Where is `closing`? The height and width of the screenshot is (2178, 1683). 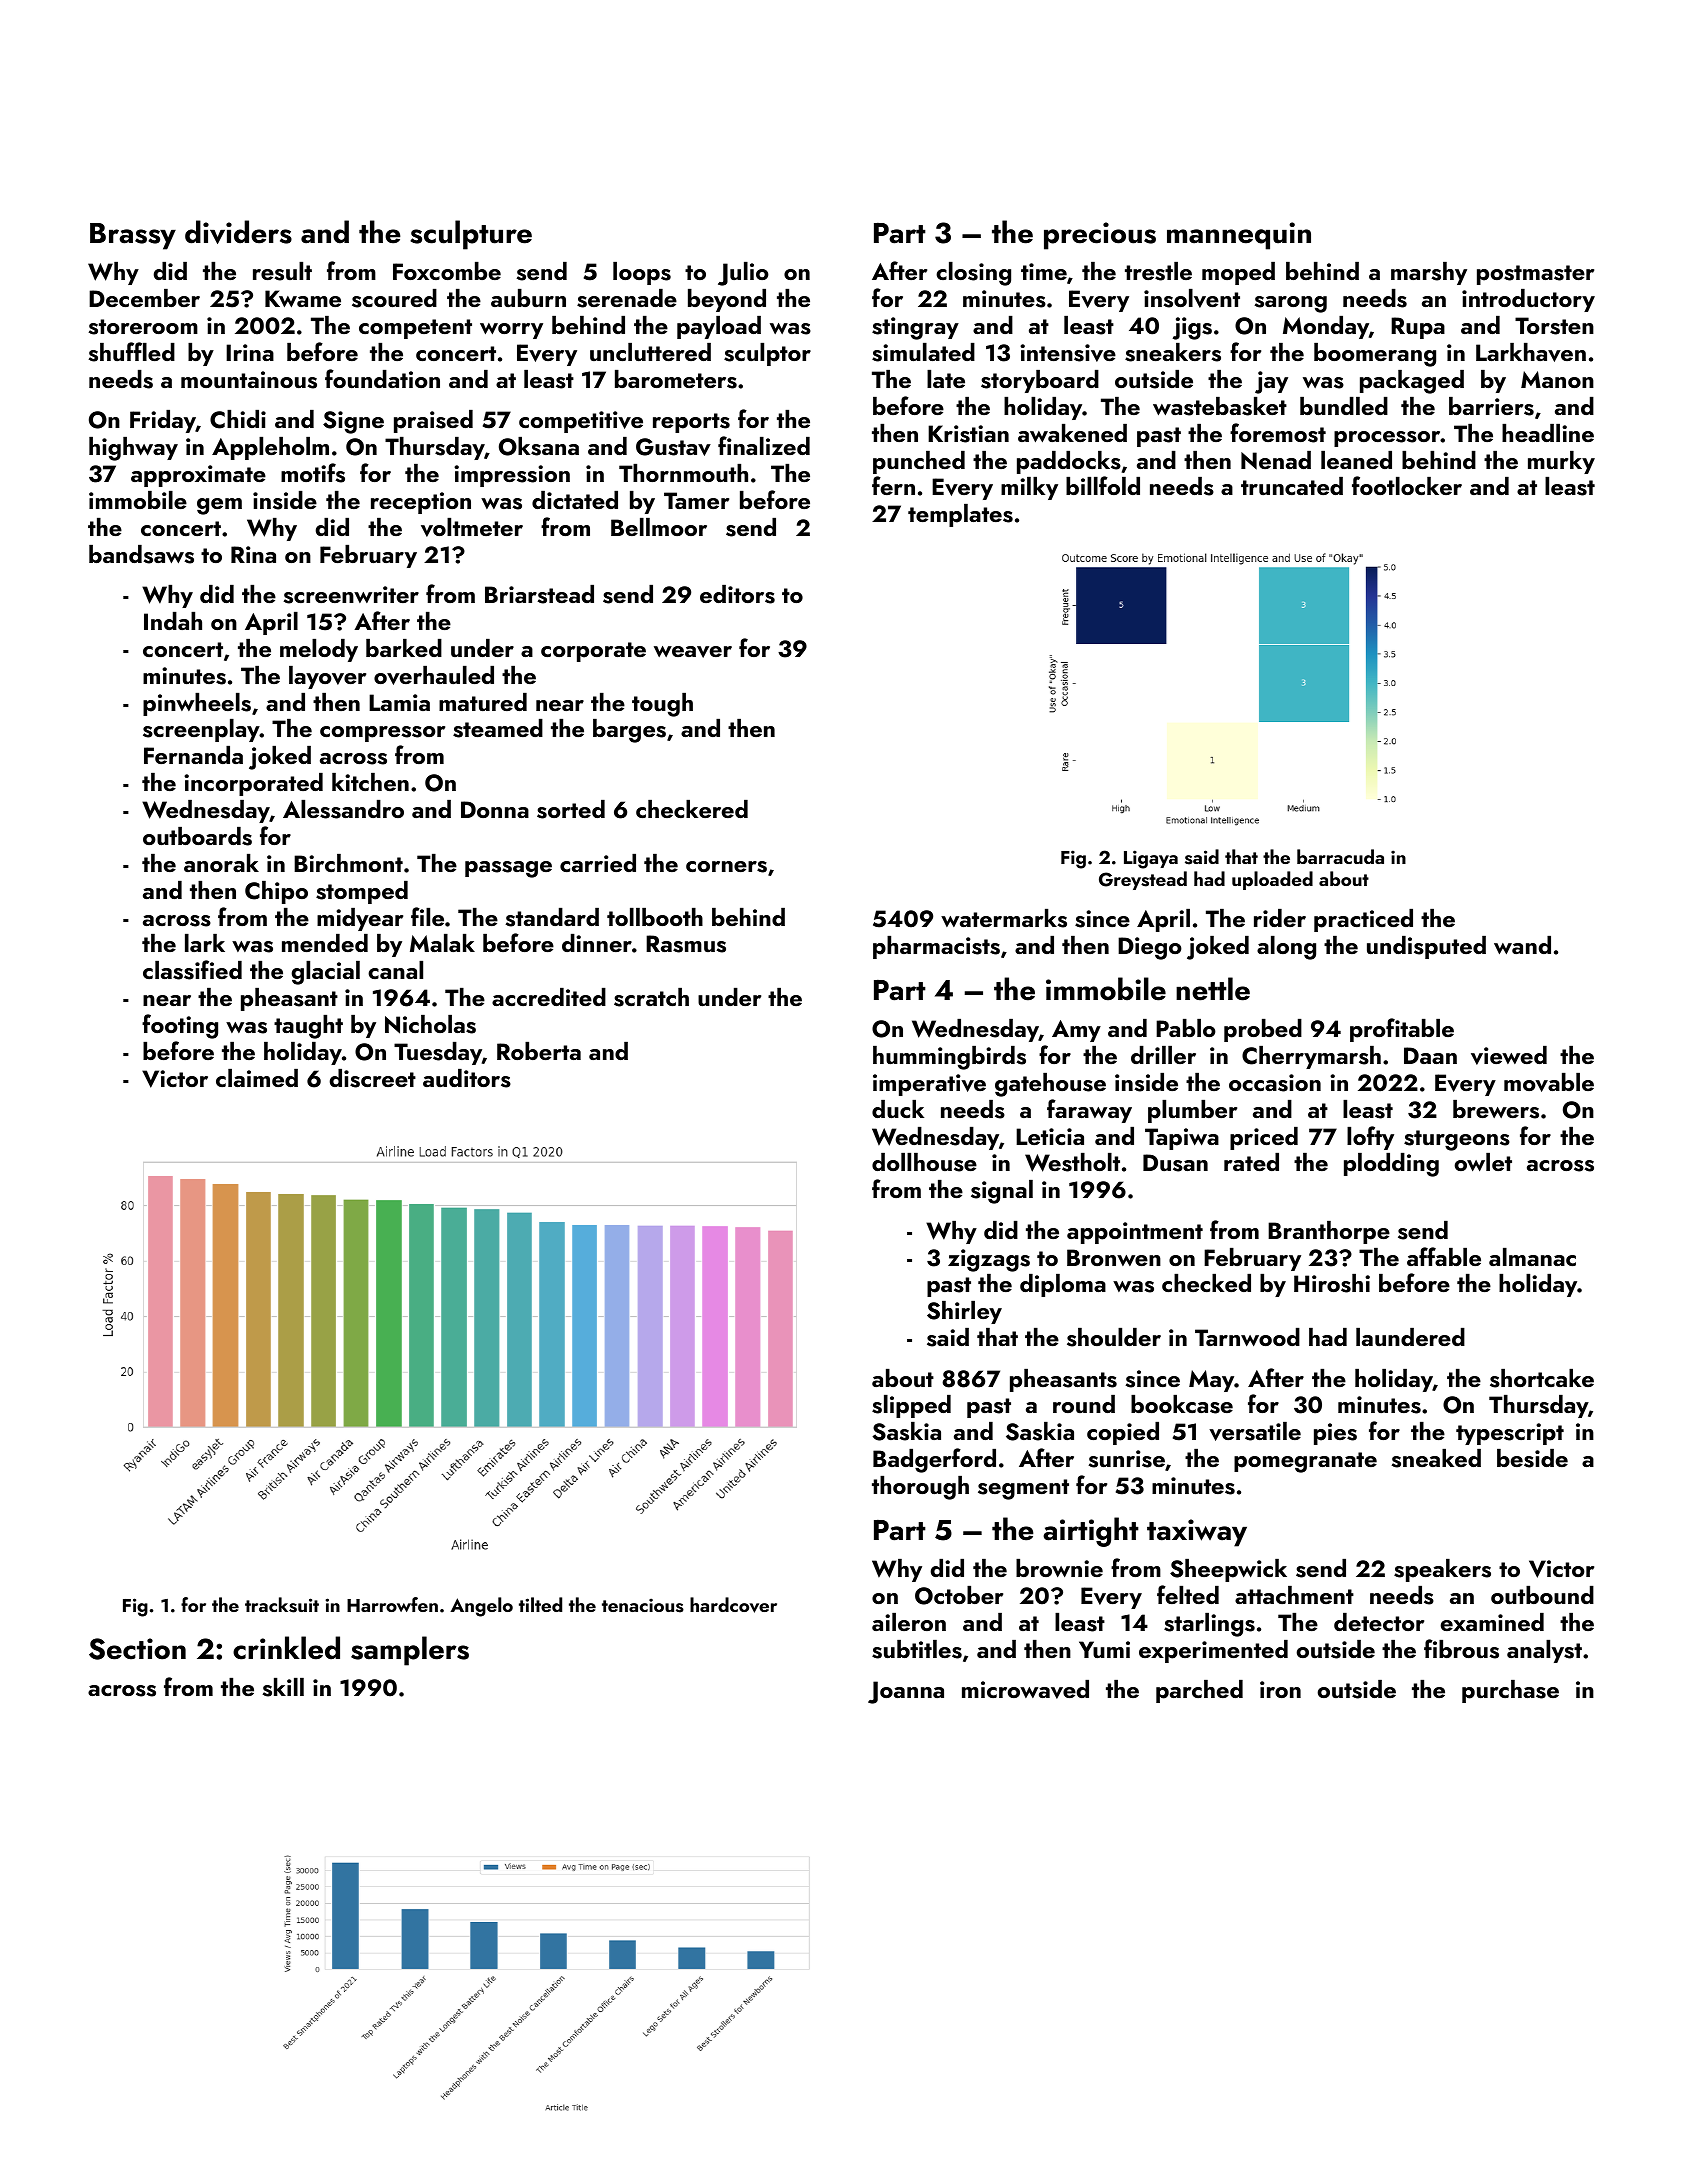 closing is located at coordinates (973, 274).
